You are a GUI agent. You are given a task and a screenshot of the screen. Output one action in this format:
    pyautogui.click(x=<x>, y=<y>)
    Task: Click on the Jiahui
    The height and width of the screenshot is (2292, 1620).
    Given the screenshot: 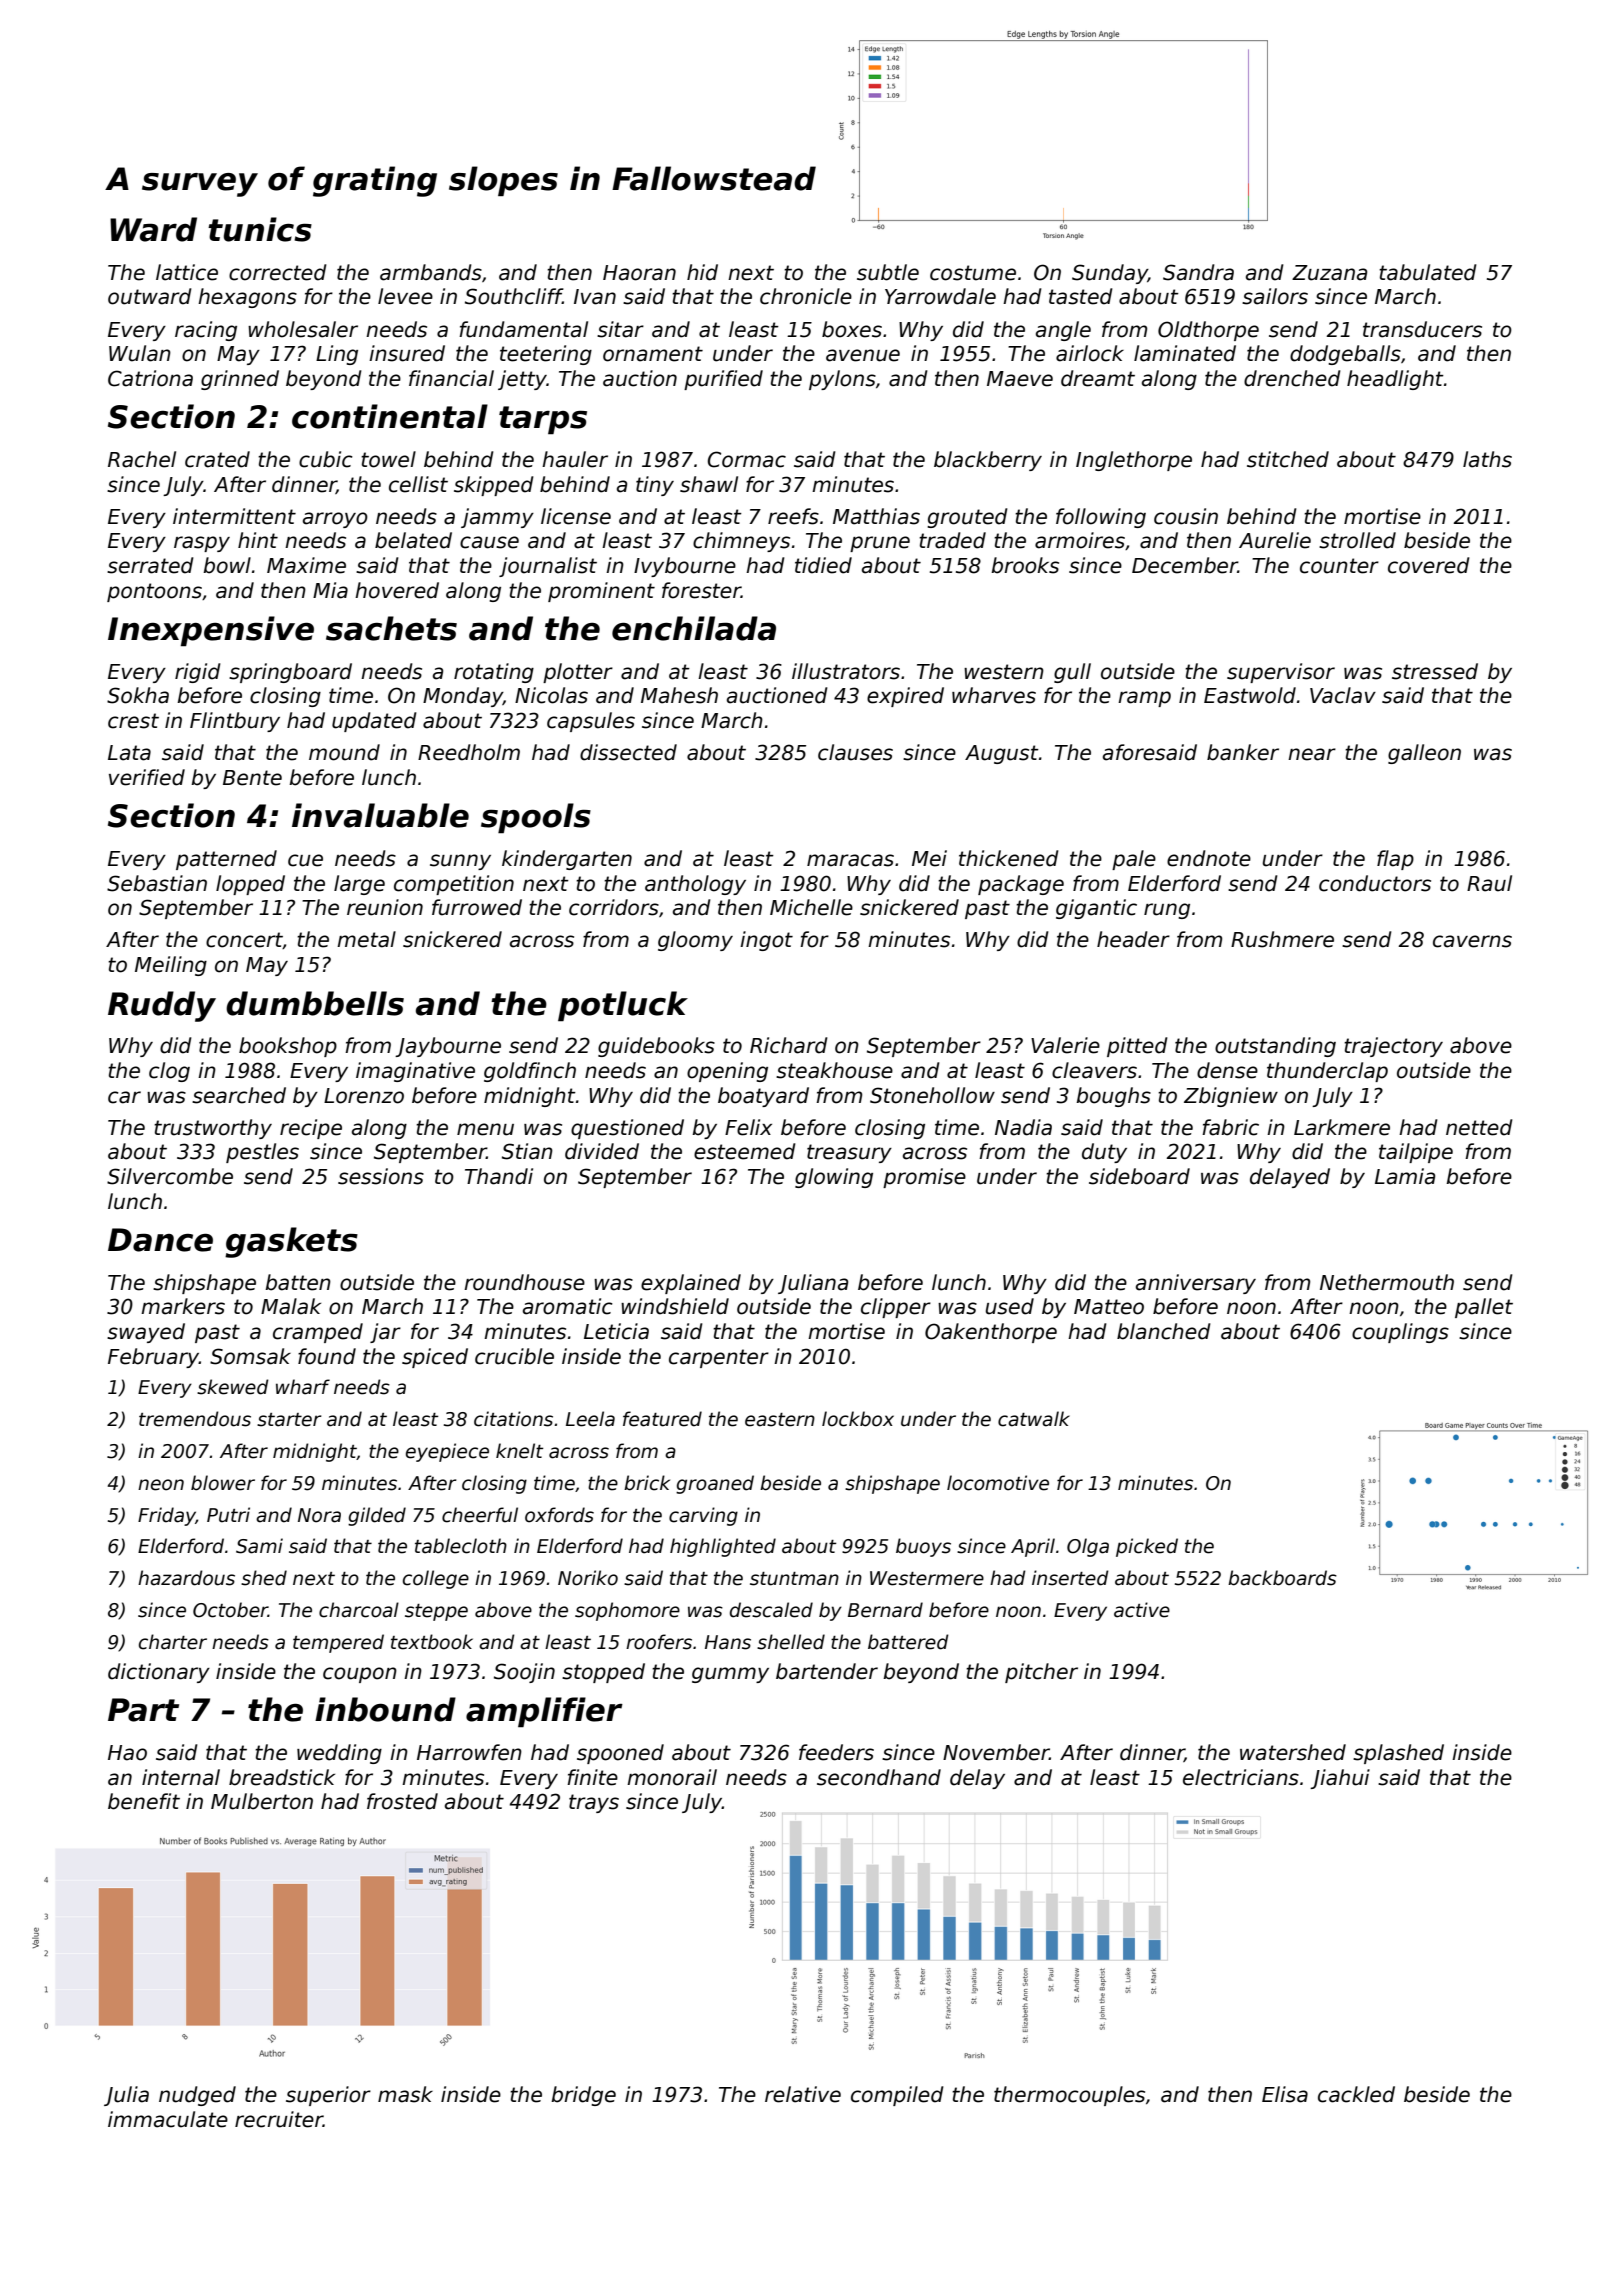 What is the action you would take?
    pyautogui.click(x=1340, y=1779)
